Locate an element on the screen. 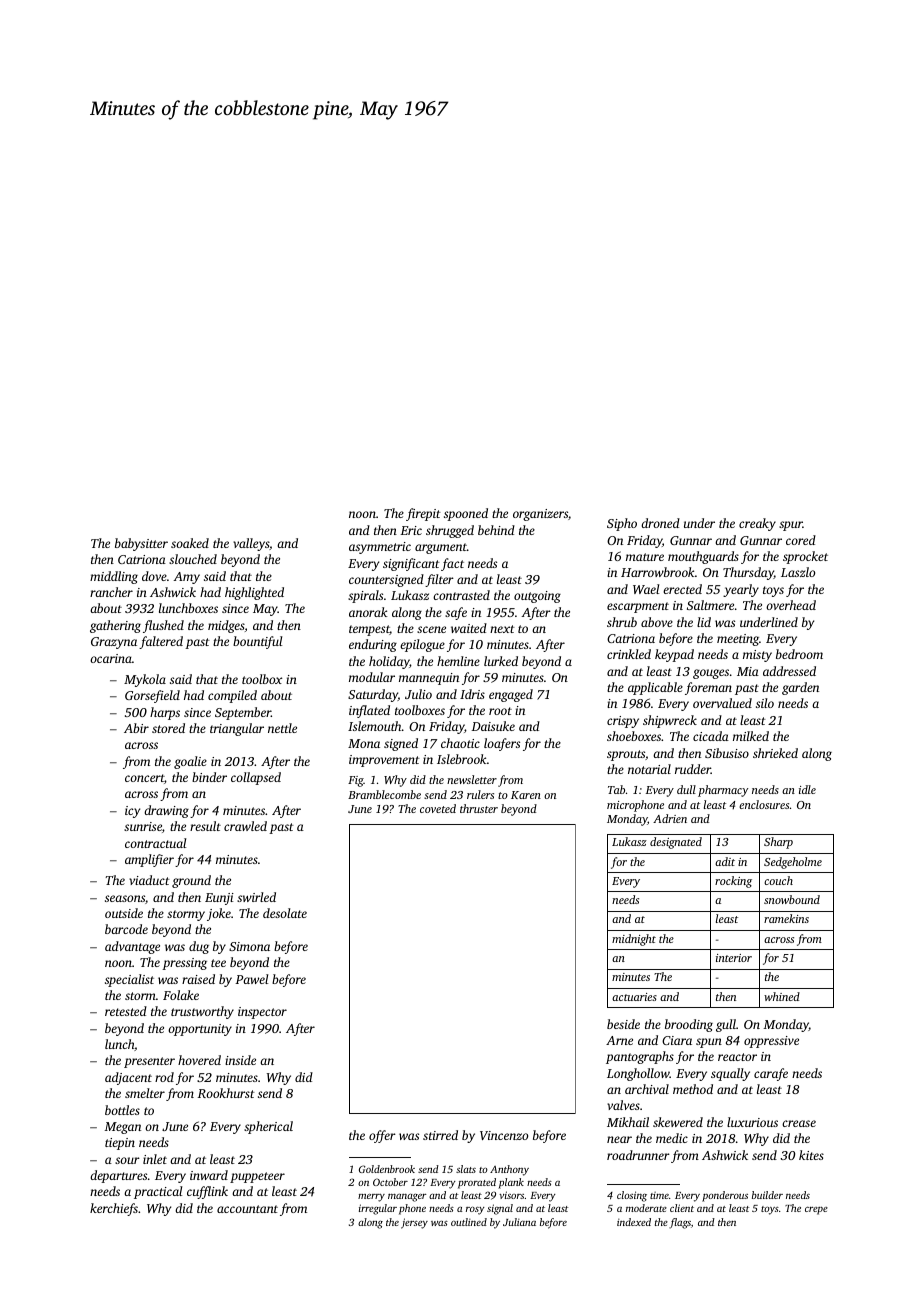  accountant is located at coordinates (247, 1209).
